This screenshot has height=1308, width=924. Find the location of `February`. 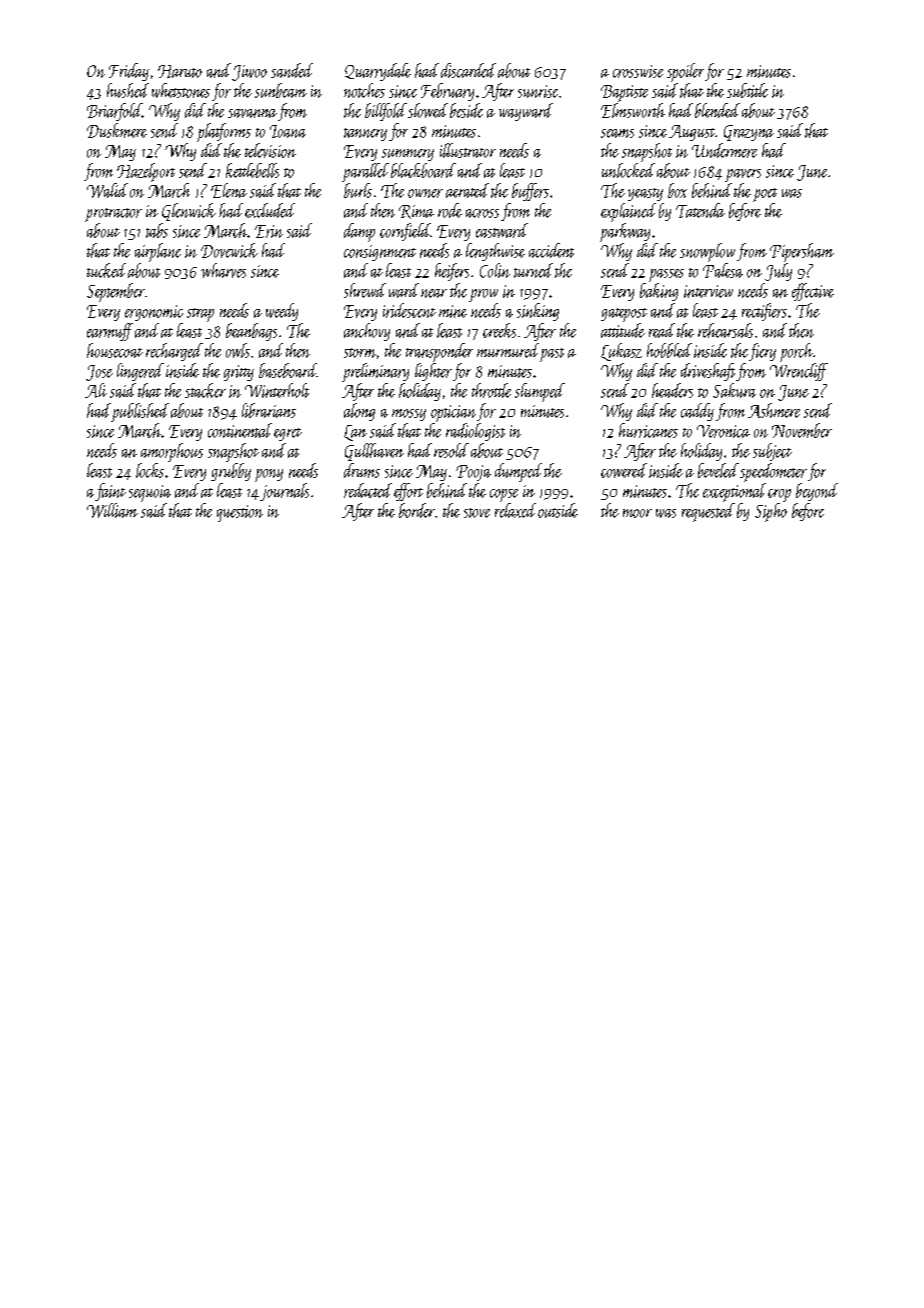

February is located at coordinates (447, 92).
